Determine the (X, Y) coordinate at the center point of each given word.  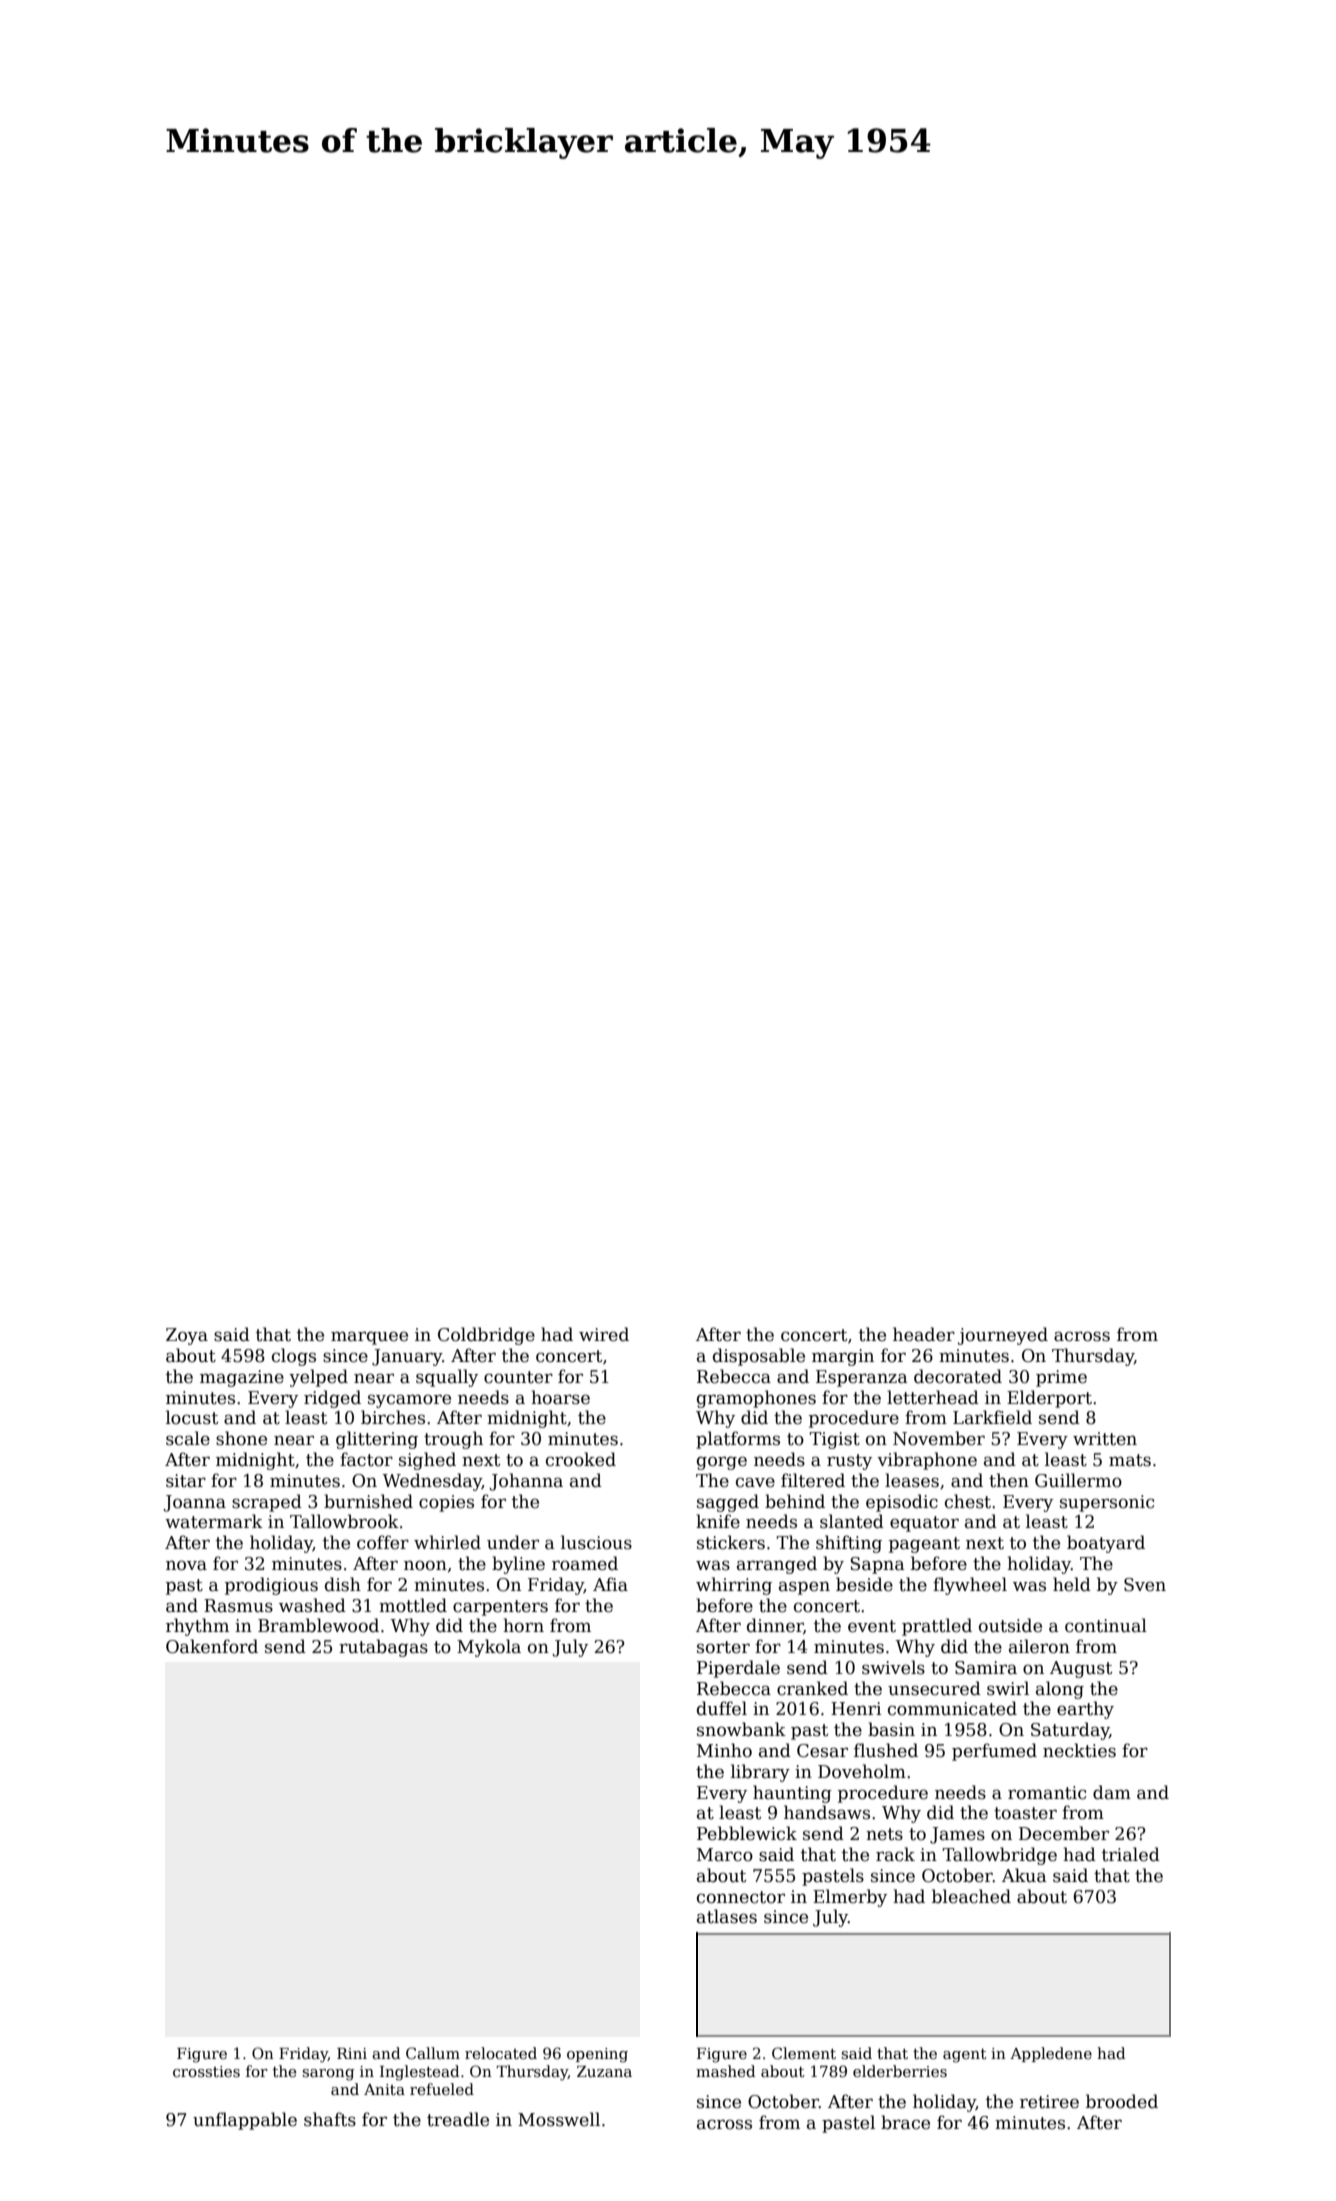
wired (604, 1334)
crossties (206, 2071)
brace (905, 2122)
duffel (722, 1708)
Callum (433, 2053)
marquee (369, 1338)
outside (1010, 1625)
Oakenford (212, 1646)
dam (1112, 1792)
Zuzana (604, 2071)
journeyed (1003, 1336)
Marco (725, 1855)
